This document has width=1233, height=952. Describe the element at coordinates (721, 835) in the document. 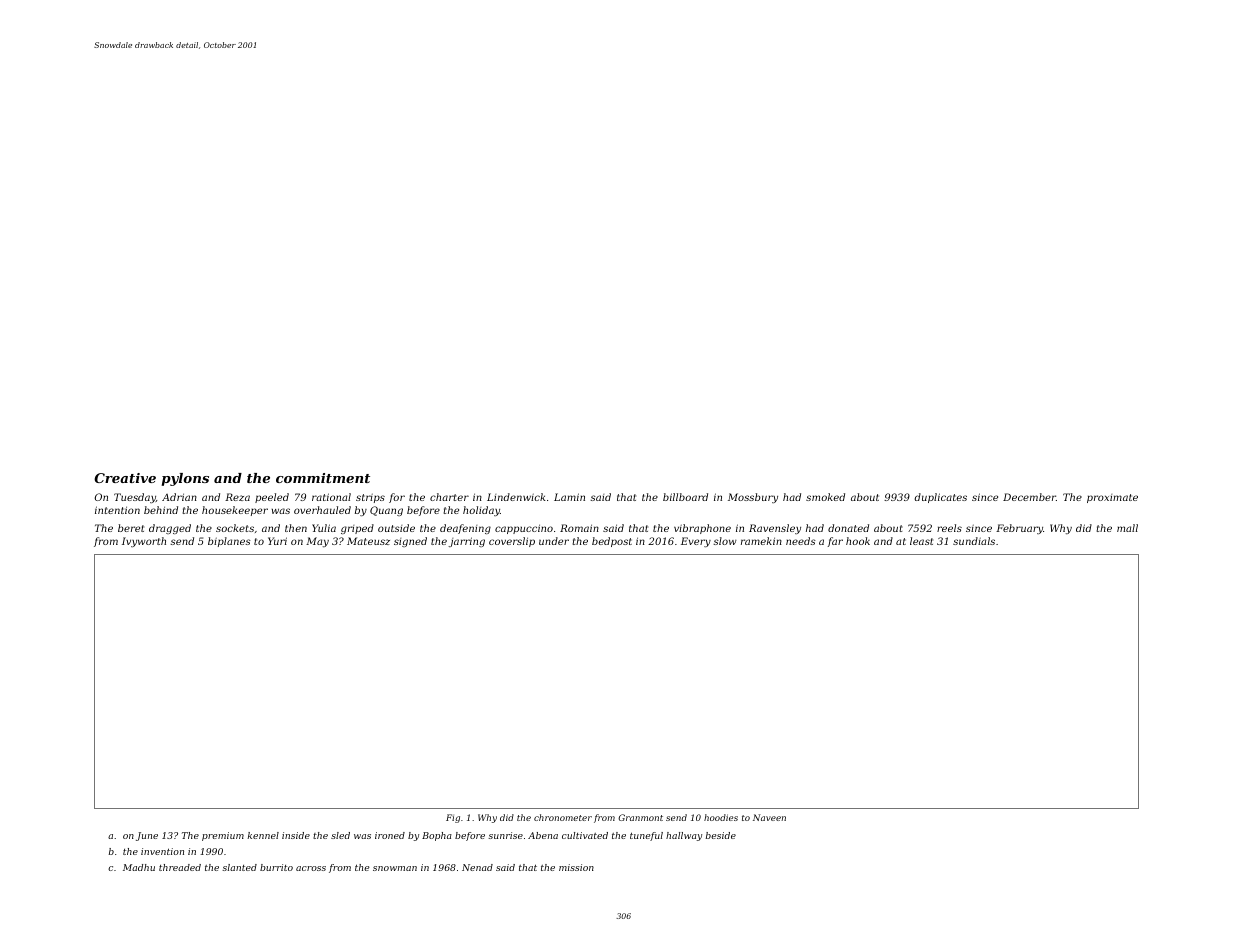

I see `beside` at that location.
